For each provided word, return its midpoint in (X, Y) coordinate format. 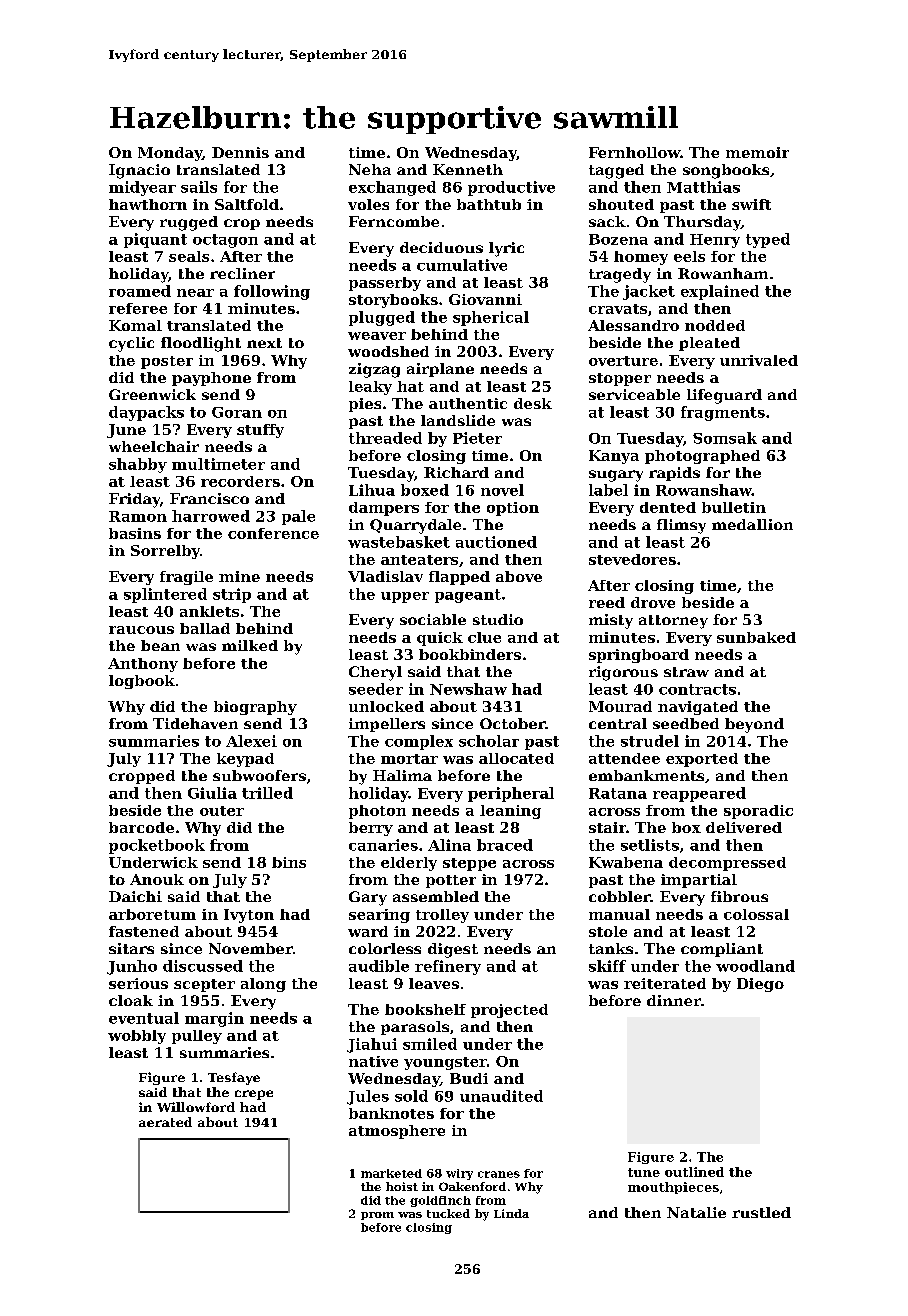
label (608, 490)
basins (135, 533)
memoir (757, 152)
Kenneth (468, 169)
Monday (170, 154)
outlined (694, 1172)
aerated (165, 1122)
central (618, 723)
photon (377, 812)
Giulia (212, 793)
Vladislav (385, 576)
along (263, 985)
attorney (673, 622)
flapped (459, 578)
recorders (240, 481)
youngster (445, 1063)
